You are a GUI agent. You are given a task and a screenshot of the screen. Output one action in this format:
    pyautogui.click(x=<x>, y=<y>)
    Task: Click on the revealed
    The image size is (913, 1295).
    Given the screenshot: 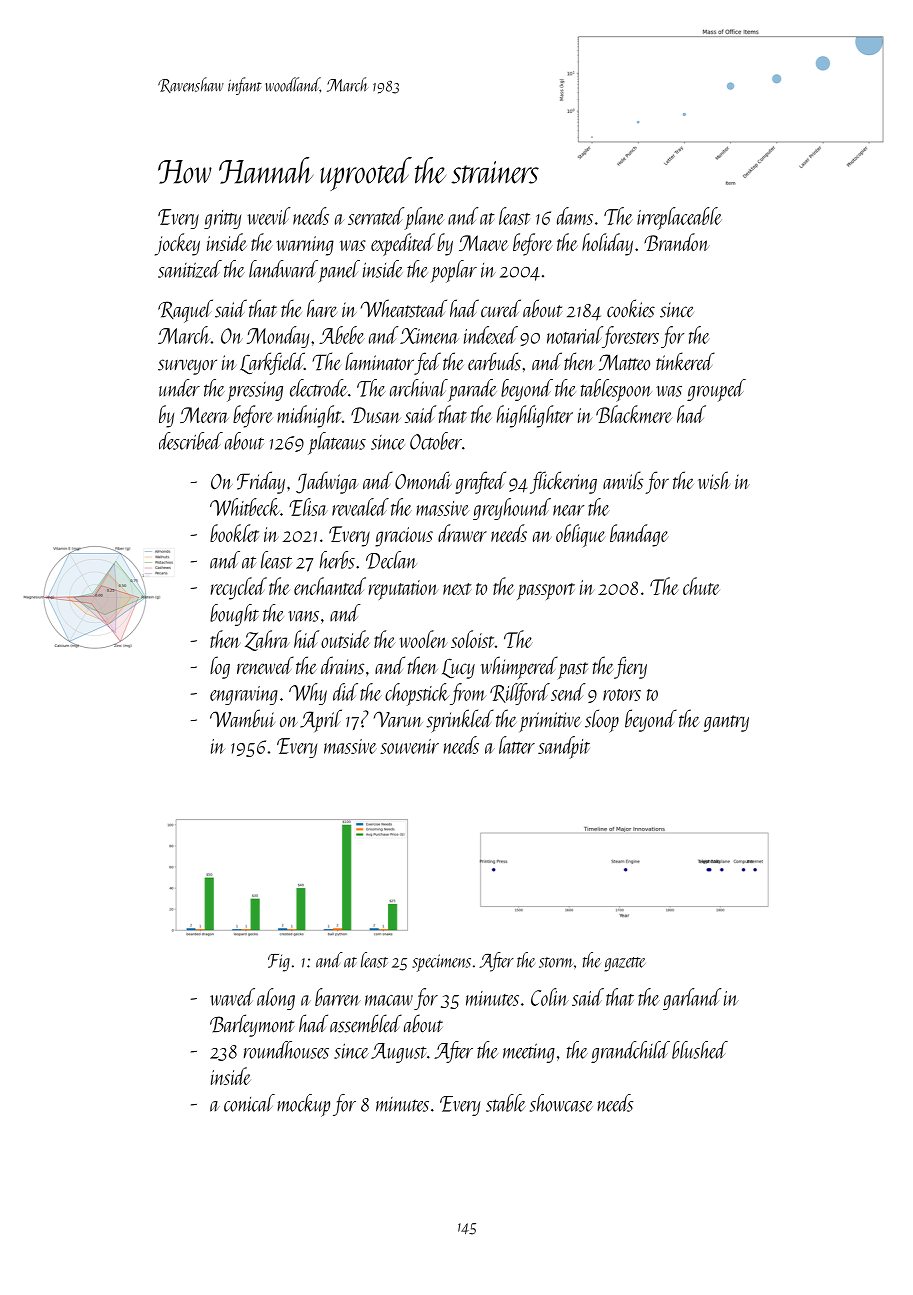 What is the action you would take?
    pyautogui.click(x=360, y=507)
